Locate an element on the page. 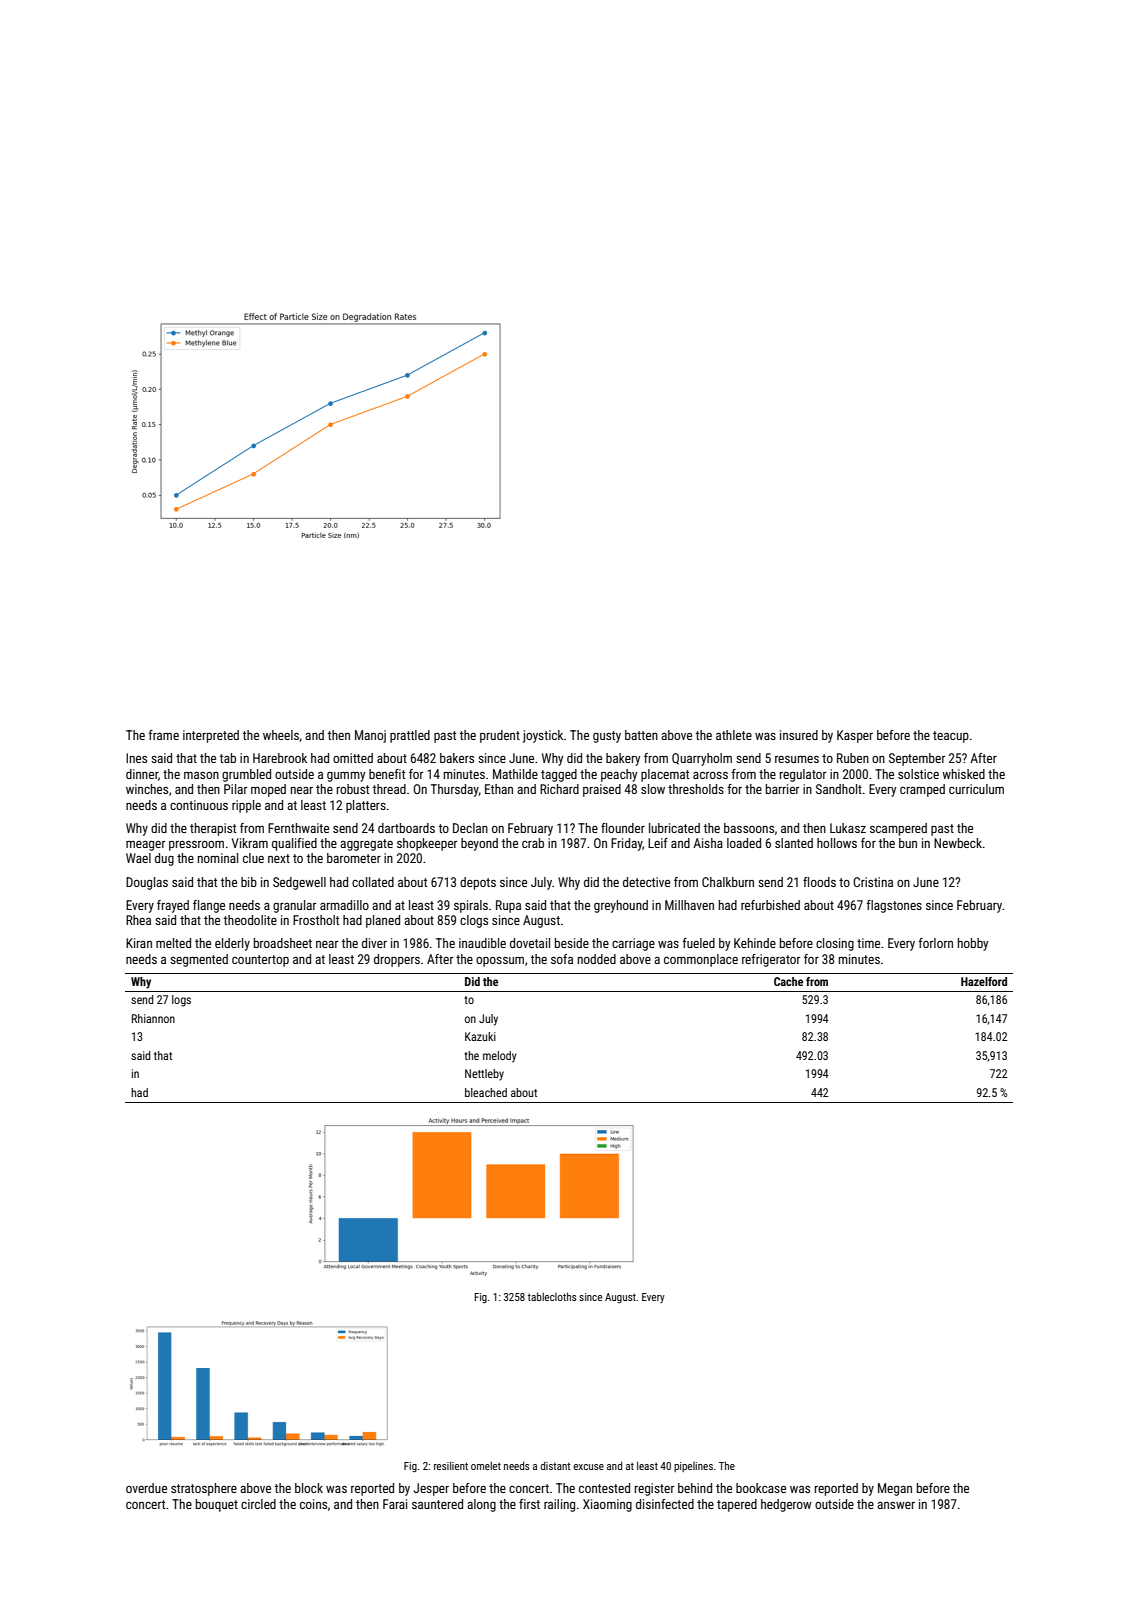  Rhiannon is located at coordinates (153, 1018).
